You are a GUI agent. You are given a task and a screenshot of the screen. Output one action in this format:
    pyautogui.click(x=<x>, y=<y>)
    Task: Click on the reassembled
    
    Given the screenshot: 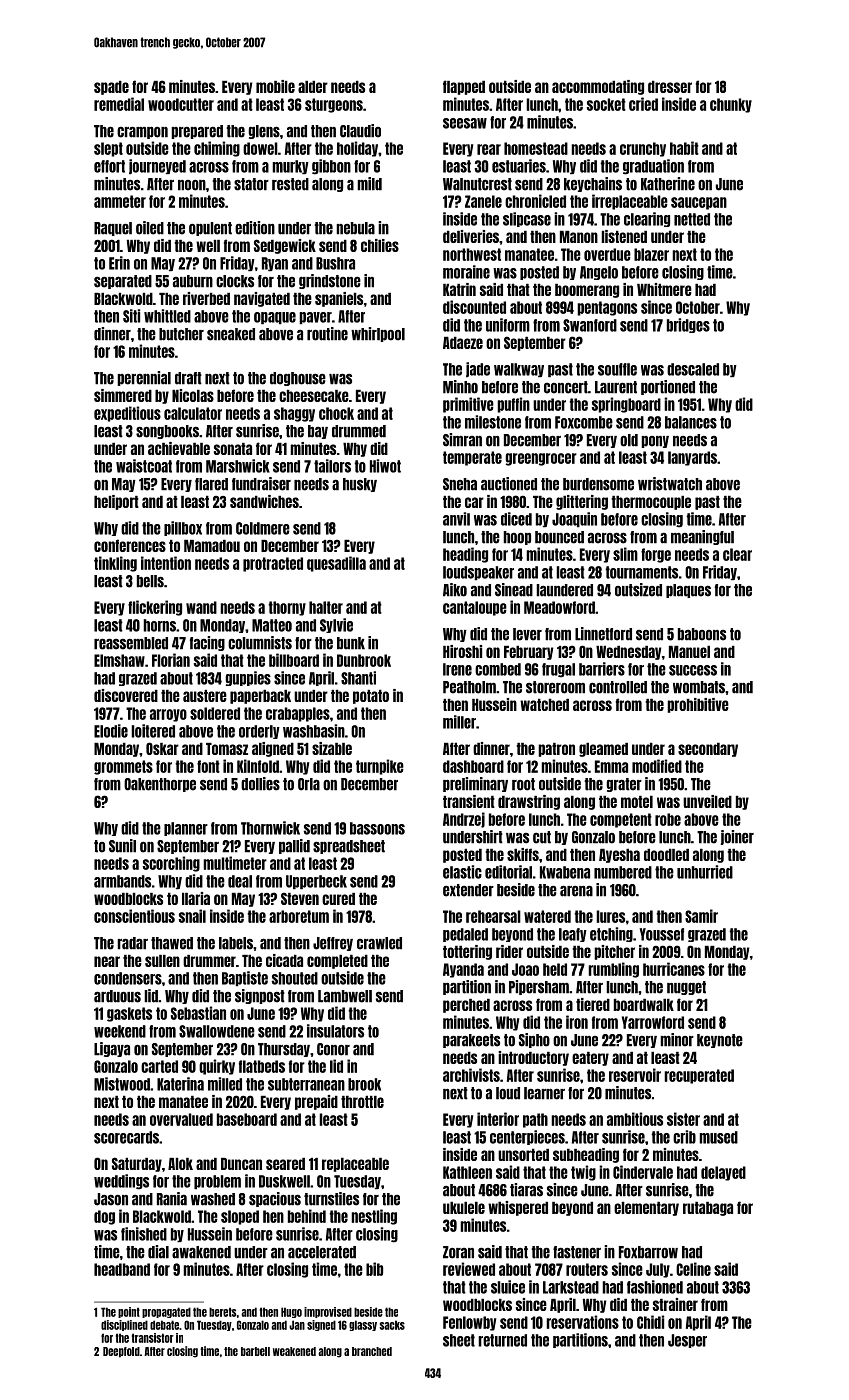 What is the action you would take?
    pyautogui.click(x=131, y=643)
